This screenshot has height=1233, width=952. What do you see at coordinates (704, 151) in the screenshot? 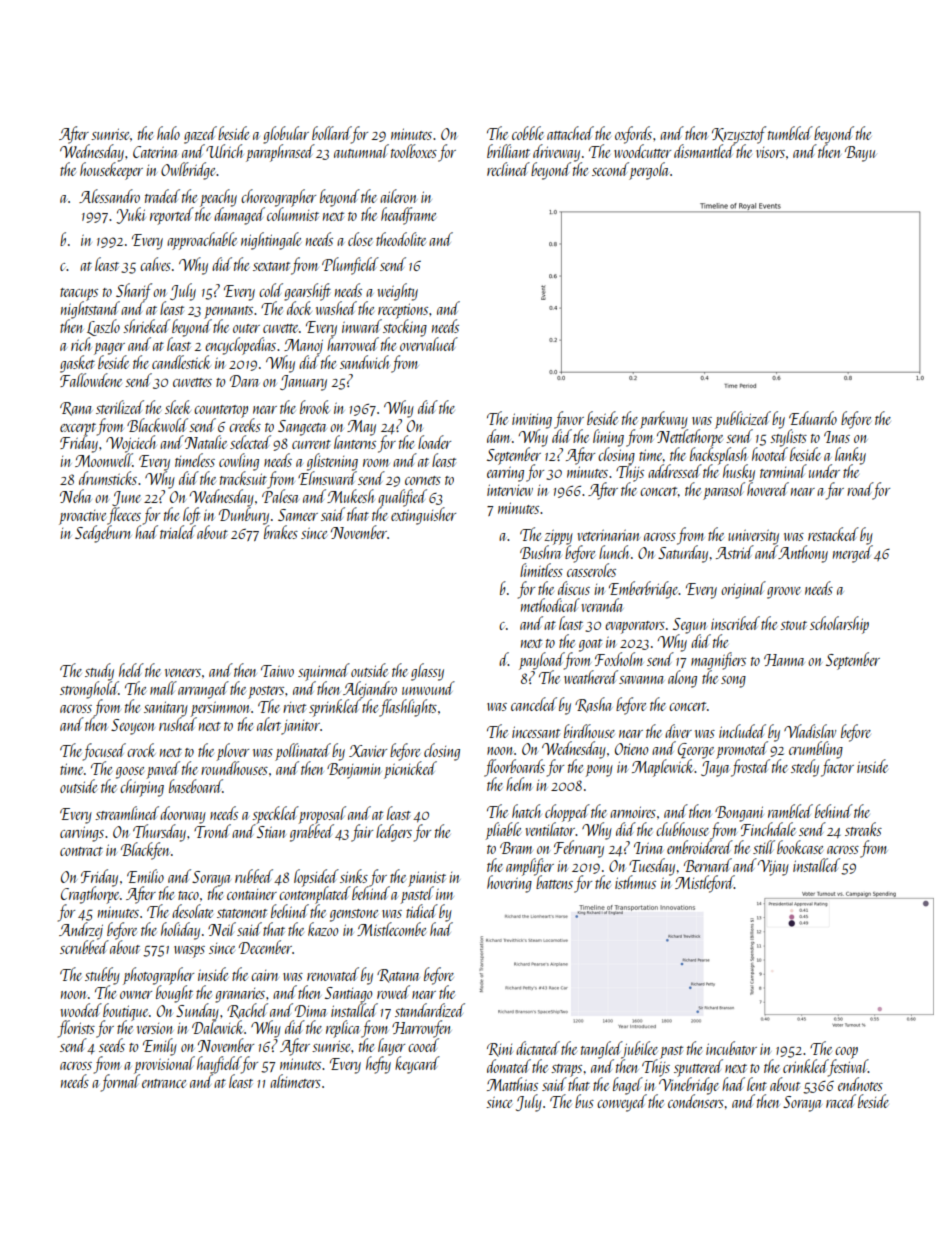
I see `dismantled` at bounding box center [704, 151].
